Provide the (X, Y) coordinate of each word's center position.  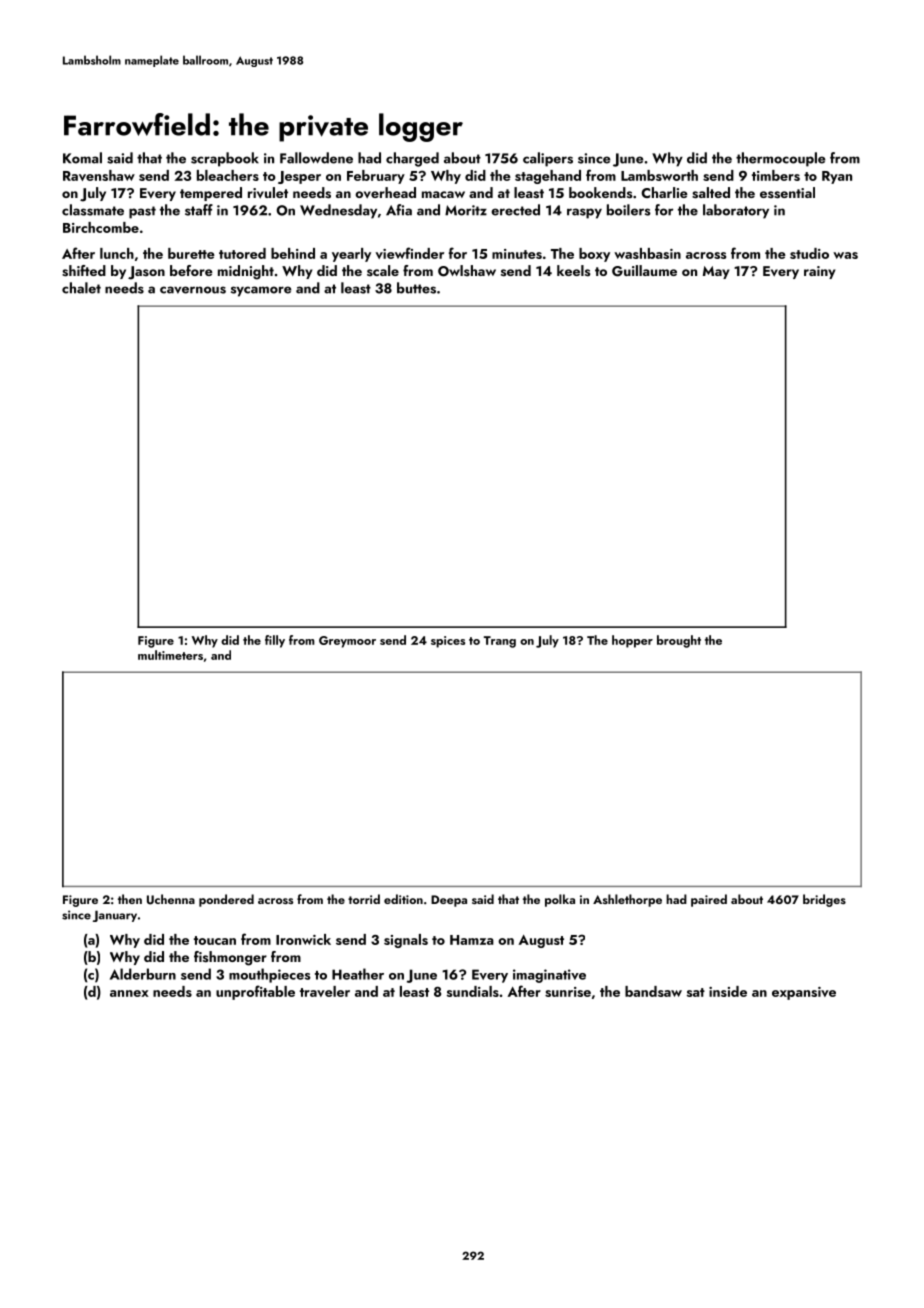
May (716, 272)
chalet (81, 288)
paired (709, 900)
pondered (226, 900)
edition (403, 899)
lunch (117, 253)
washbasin (647, 253)
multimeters (170, 655)
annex (129, 993)
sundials (473, 991)
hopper (632, 641)
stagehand (548, 177)
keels (573, 270)
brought (679, 641)
